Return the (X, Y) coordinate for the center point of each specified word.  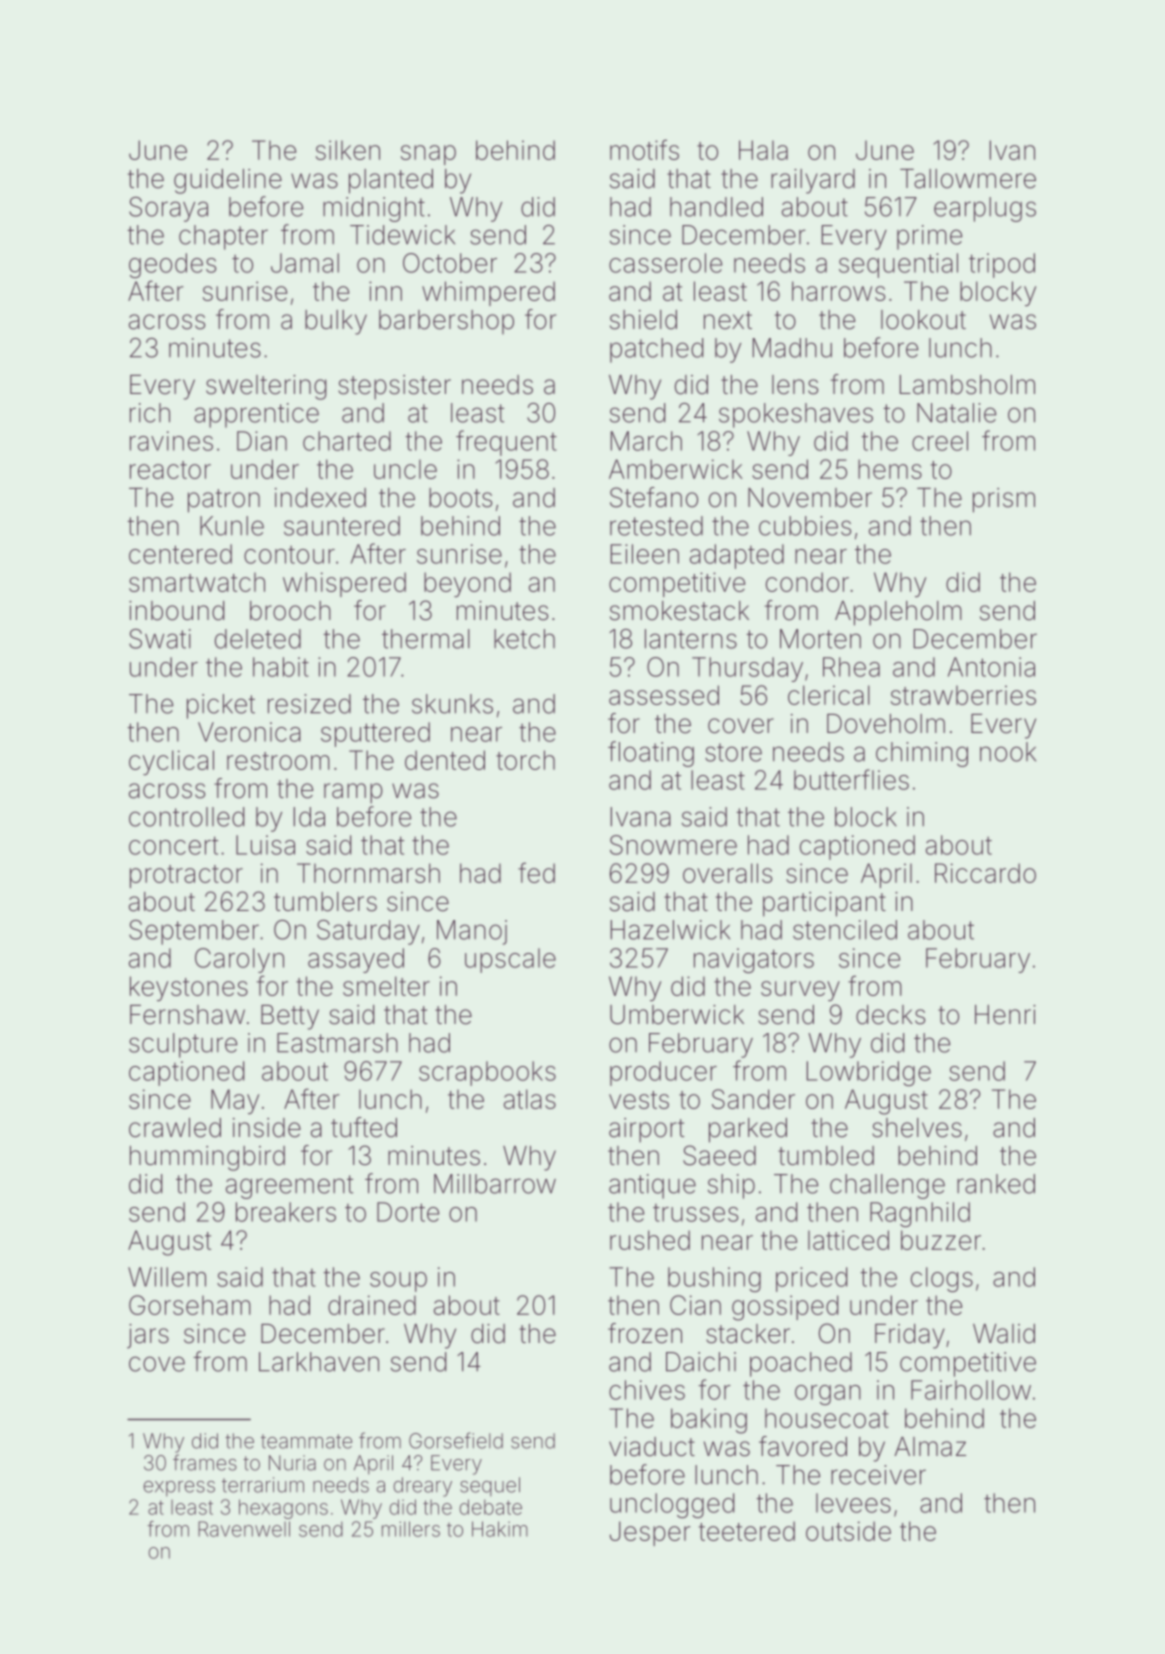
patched (656, 350)
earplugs (985, 209)
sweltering (266, 387)
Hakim (500, 1529)
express (179, 1489)
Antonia (991, 667)
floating (651, 754)
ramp (353, 793)
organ (828, 1395)
